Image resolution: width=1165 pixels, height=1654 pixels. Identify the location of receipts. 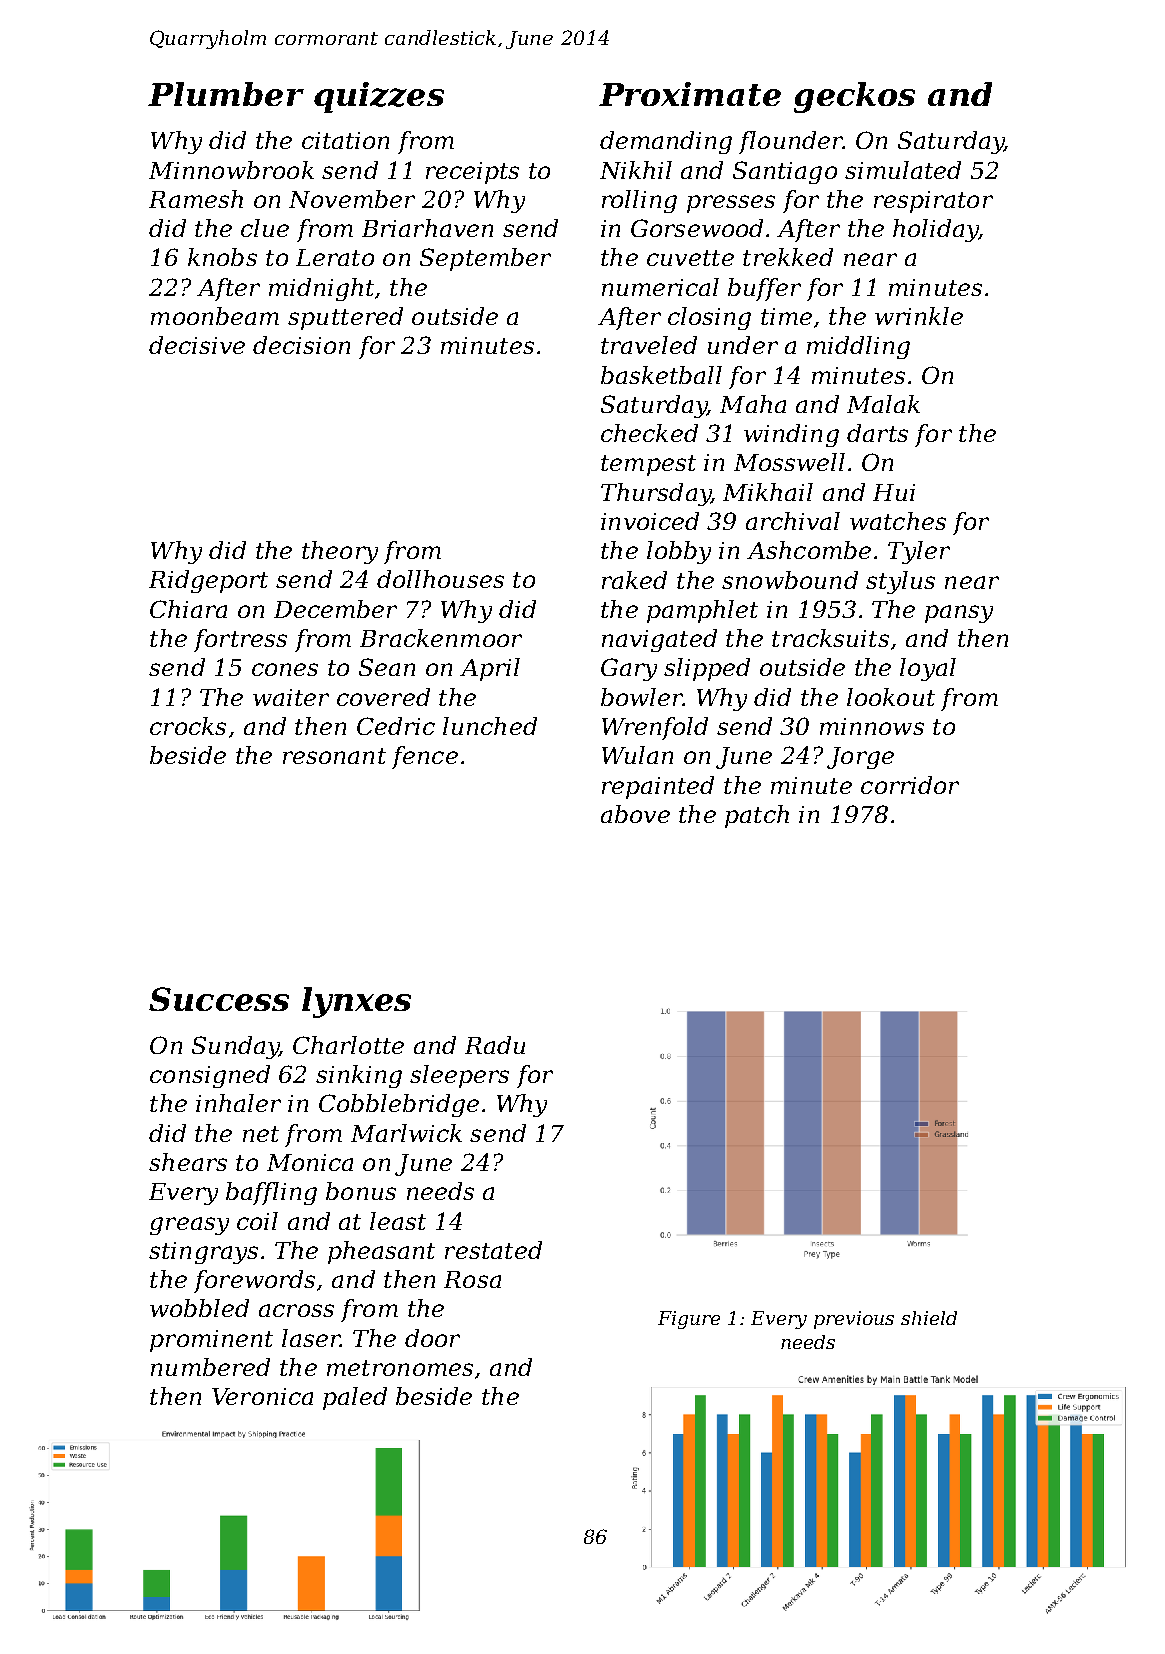
(472, 173).
